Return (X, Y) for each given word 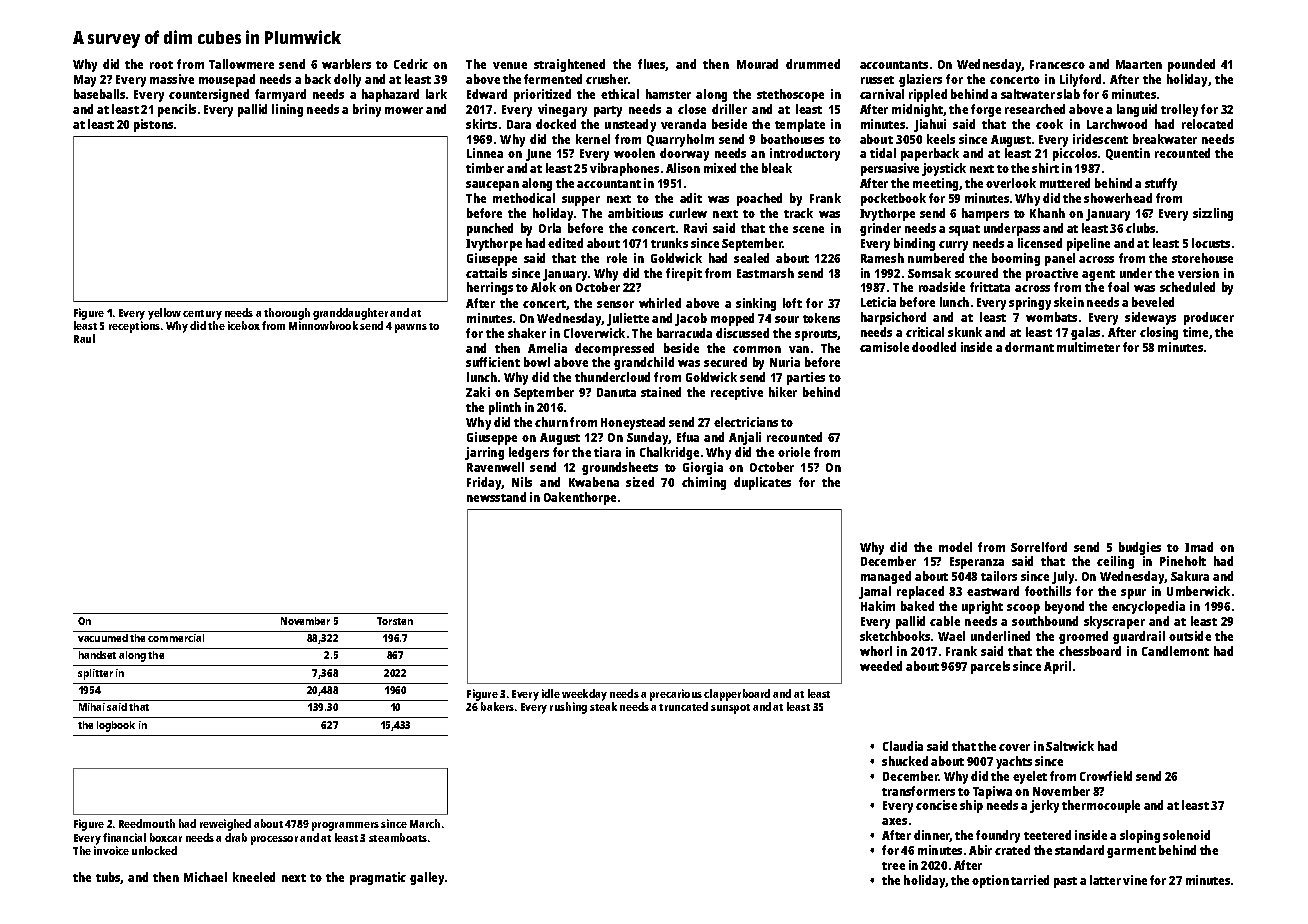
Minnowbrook (323, 325)
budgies (1140, 548)
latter (1105, 880)
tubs (108, 878)
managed (886, 577)
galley (427, 878)
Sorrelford (1039, 547)
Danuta (616, 392)
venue (510, 65)
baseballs (99, 94)
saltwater (1028, 94)
